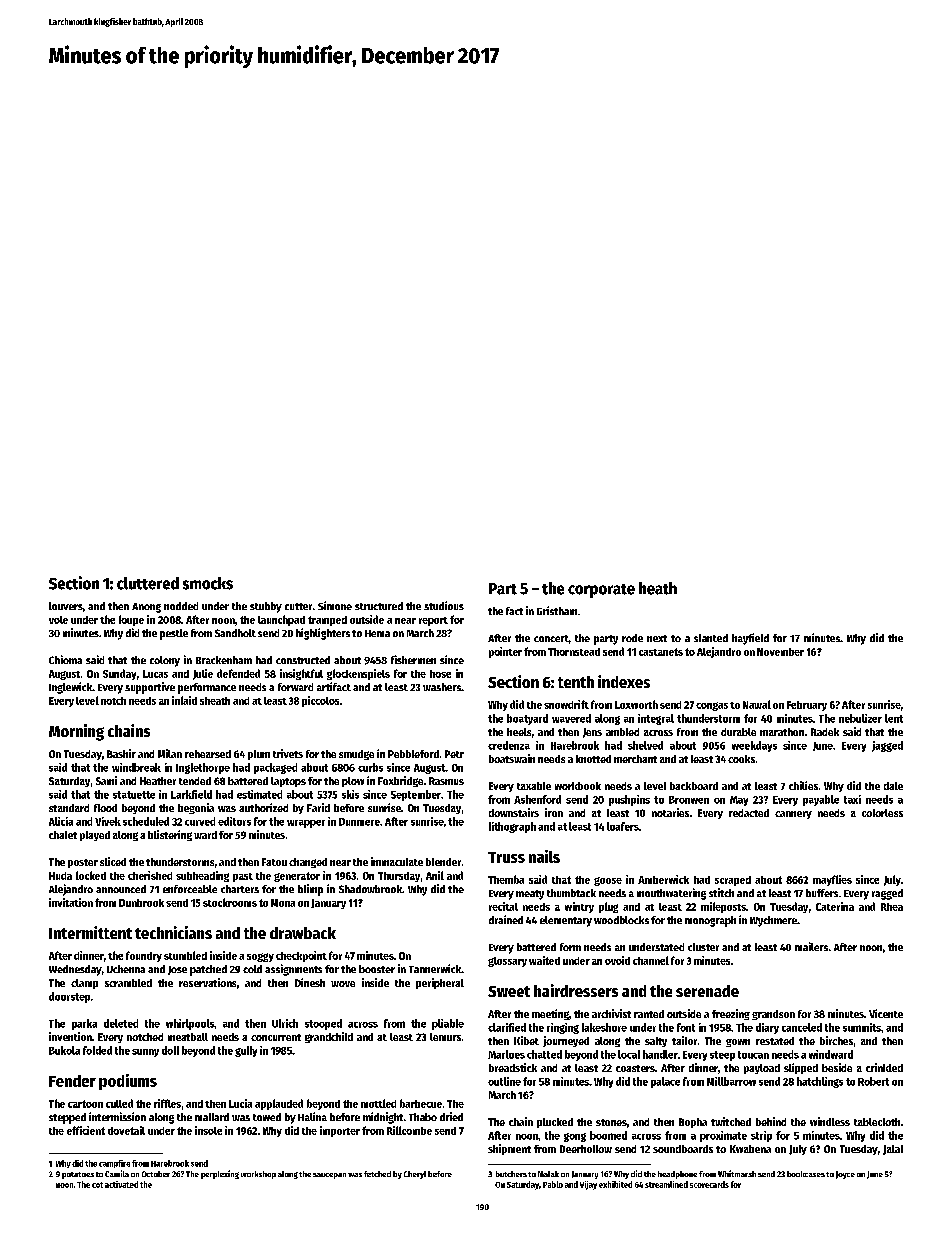  I want to click on pointer, so click(505, 652).
